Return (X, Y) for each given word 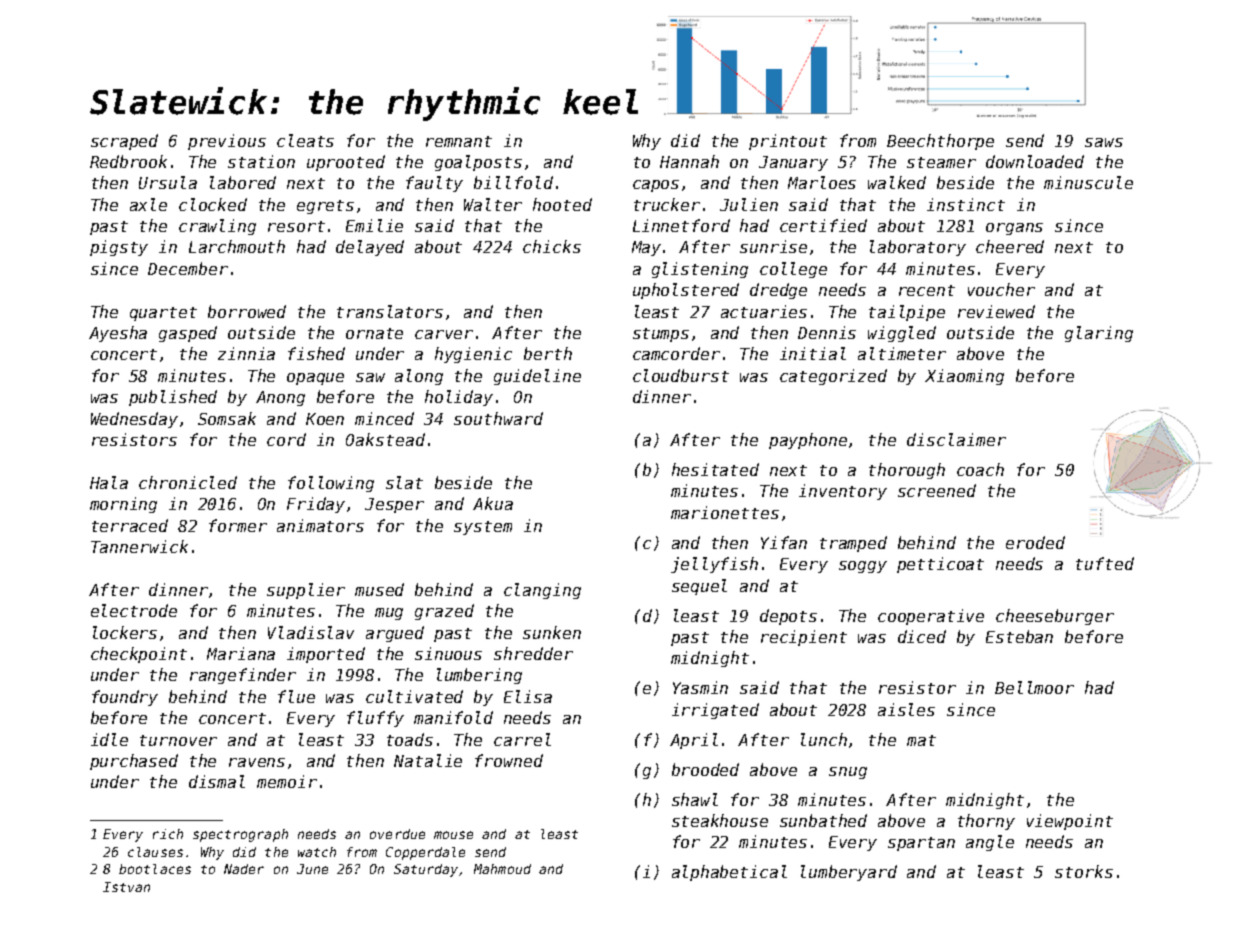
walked (897, 182)
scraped (124, 142)
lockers (125, 632)
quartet (163, 314)
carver (444, 334)
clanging (542, 591)
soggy (863, 567)
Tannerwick (139, 546)
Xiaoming (964, 377)
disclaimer (956, 439)
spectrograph (240, 835)
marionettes (725, 512)
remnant (459, 141)
